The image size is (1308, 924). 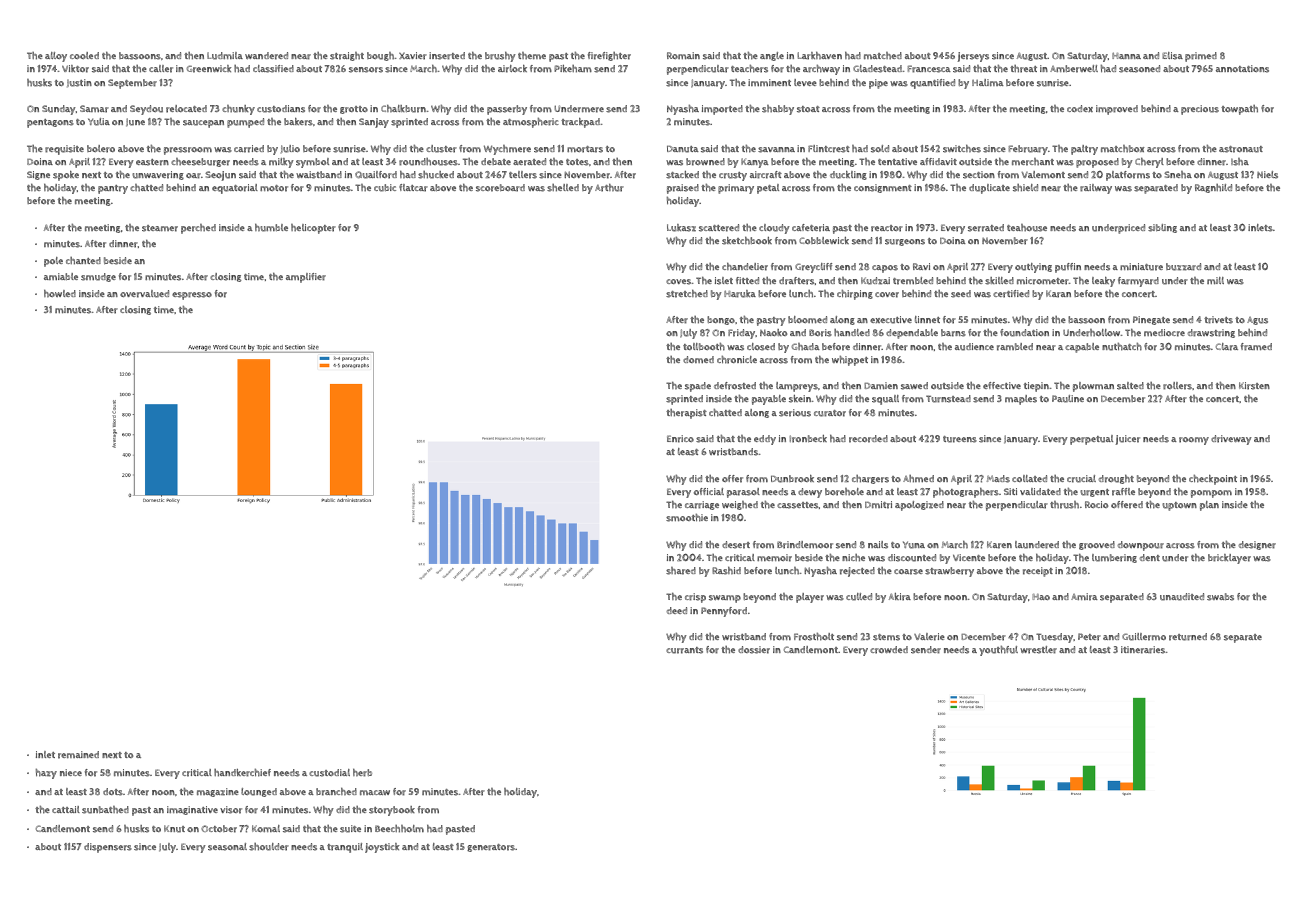 I want to click on astronaut, so click(x=1241, y=149).
